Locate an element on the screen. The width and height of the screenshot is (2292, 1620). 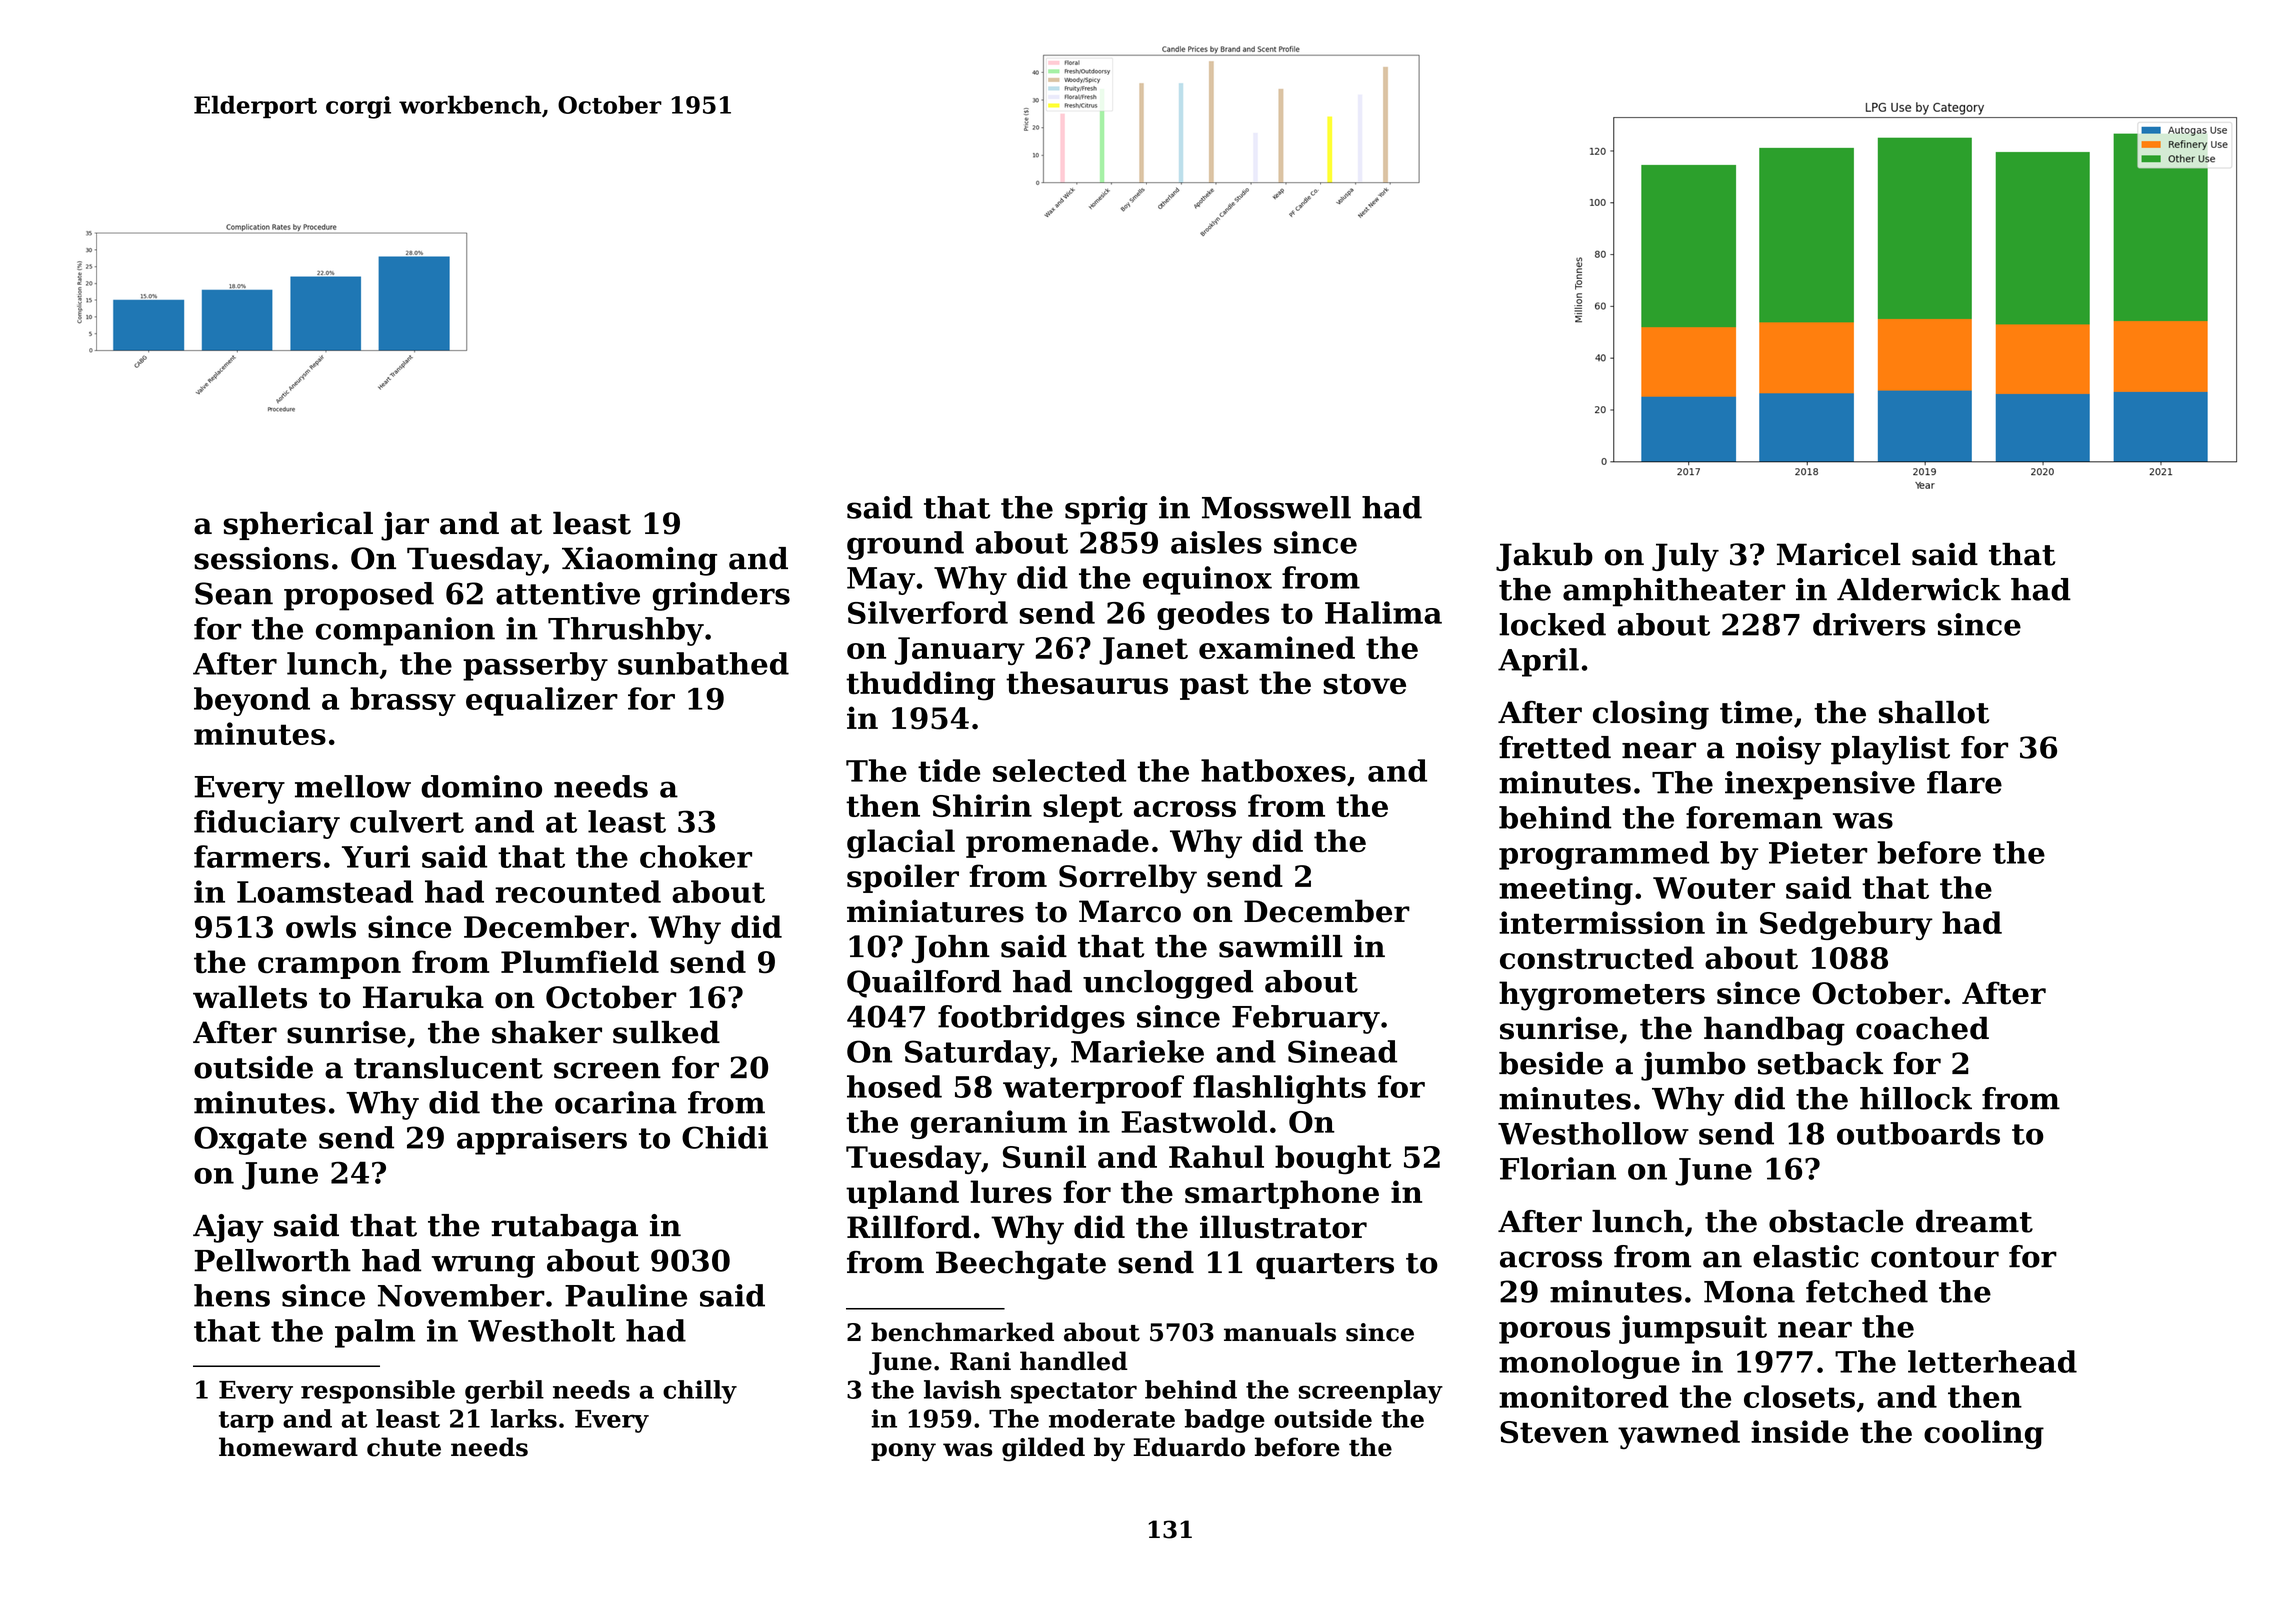
Eduardo is located at coordinates (1189, 1447).
